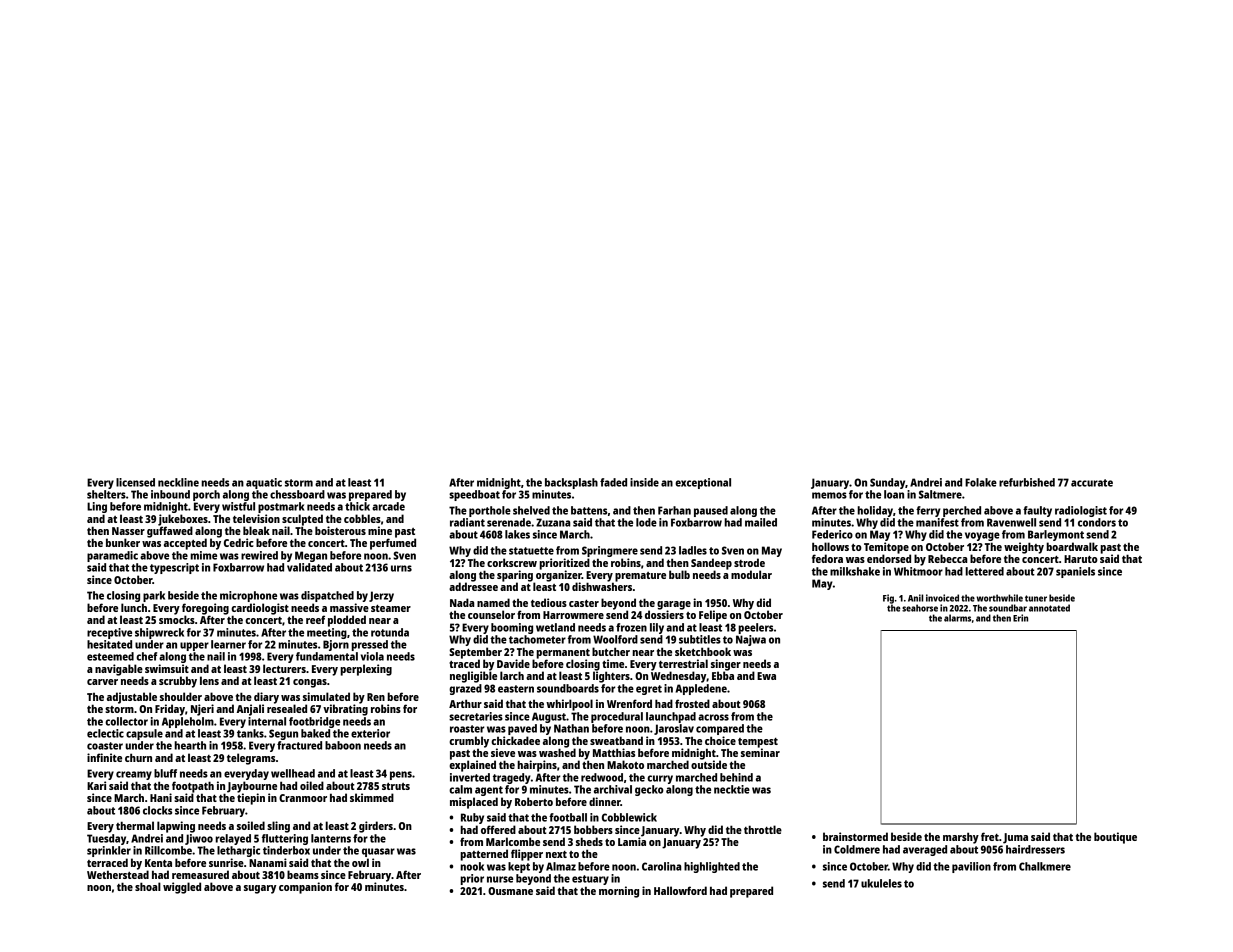 Image resolution: width=1233 pixels, height=952 pixels. I want to click on faded, so click(613, 482).
